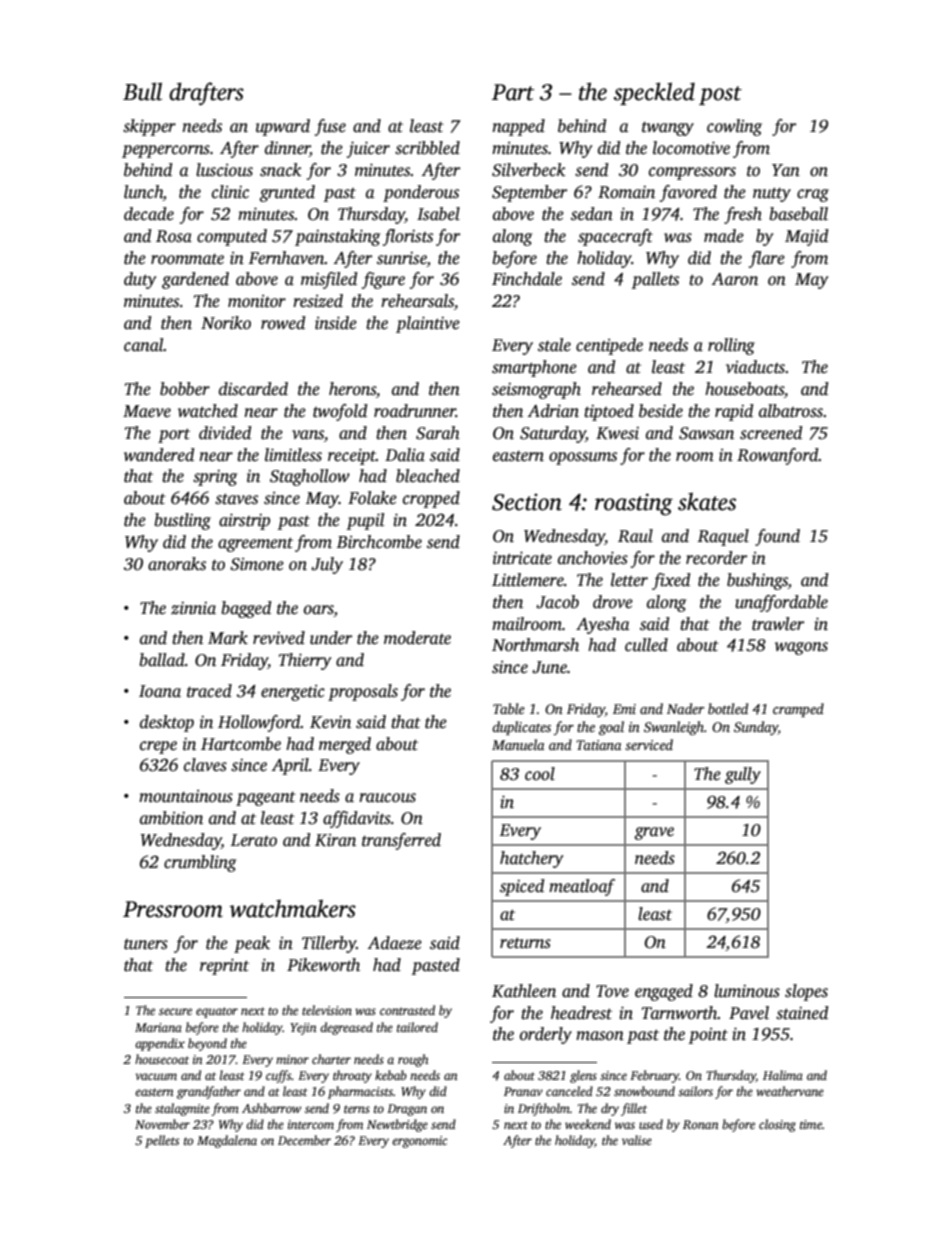  Describe the element at coordinates (149, 127) in the page. I see `skipper` at that location.
